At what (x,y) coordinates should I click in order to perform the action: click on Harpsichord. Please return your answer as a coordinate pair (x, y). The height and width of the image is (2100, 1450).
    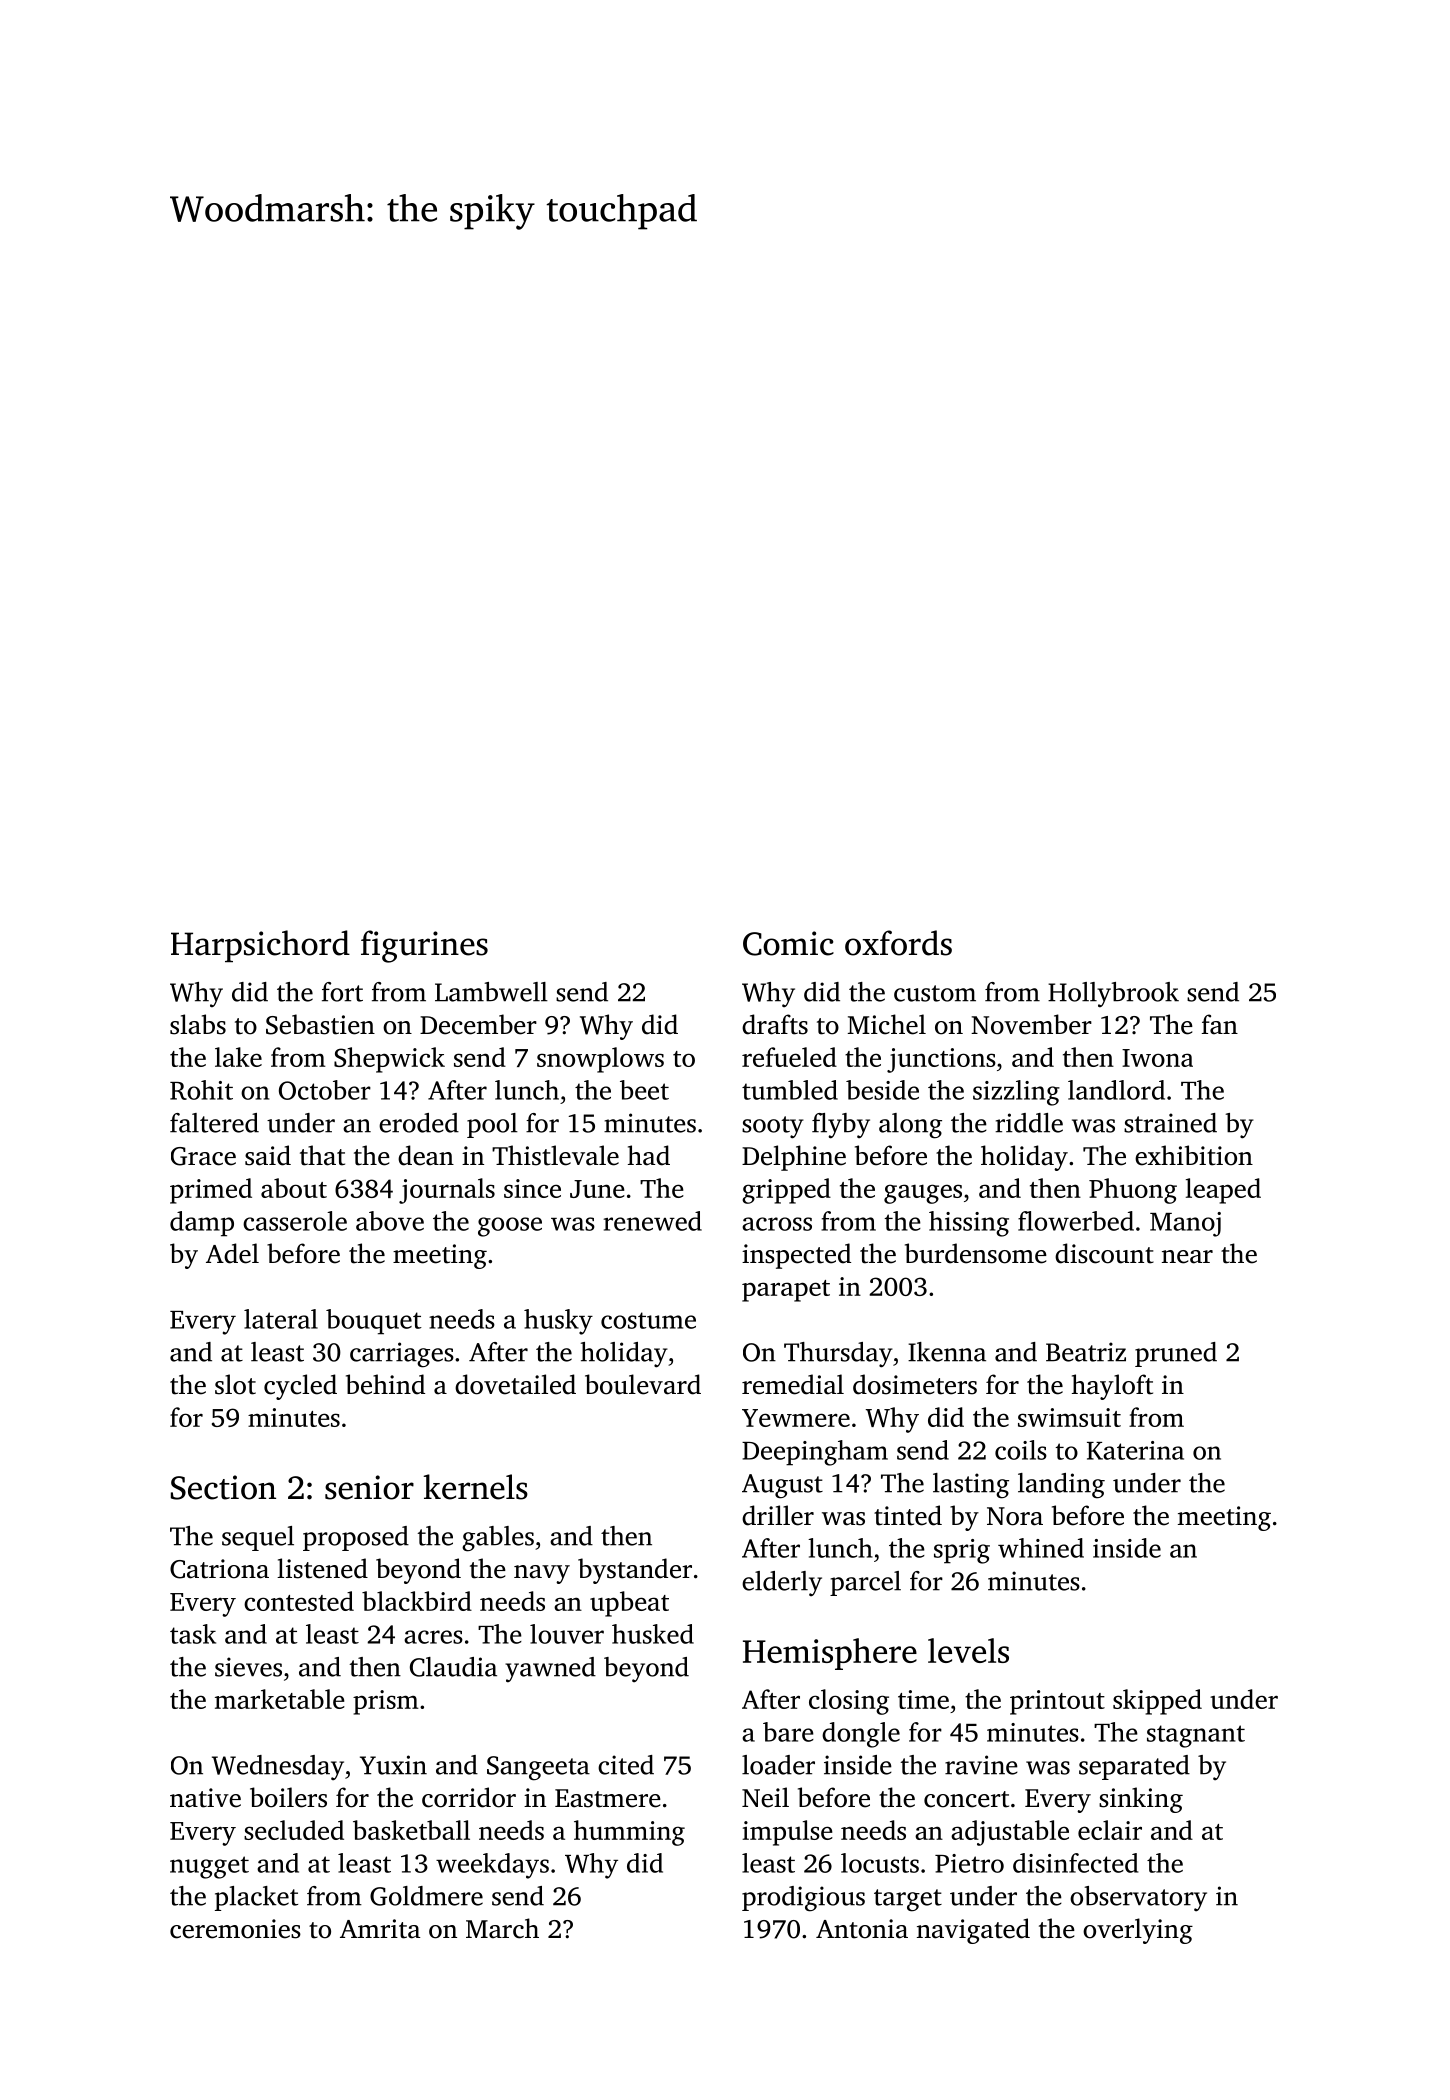
    Looking at the image, I should click on (260, 946).
